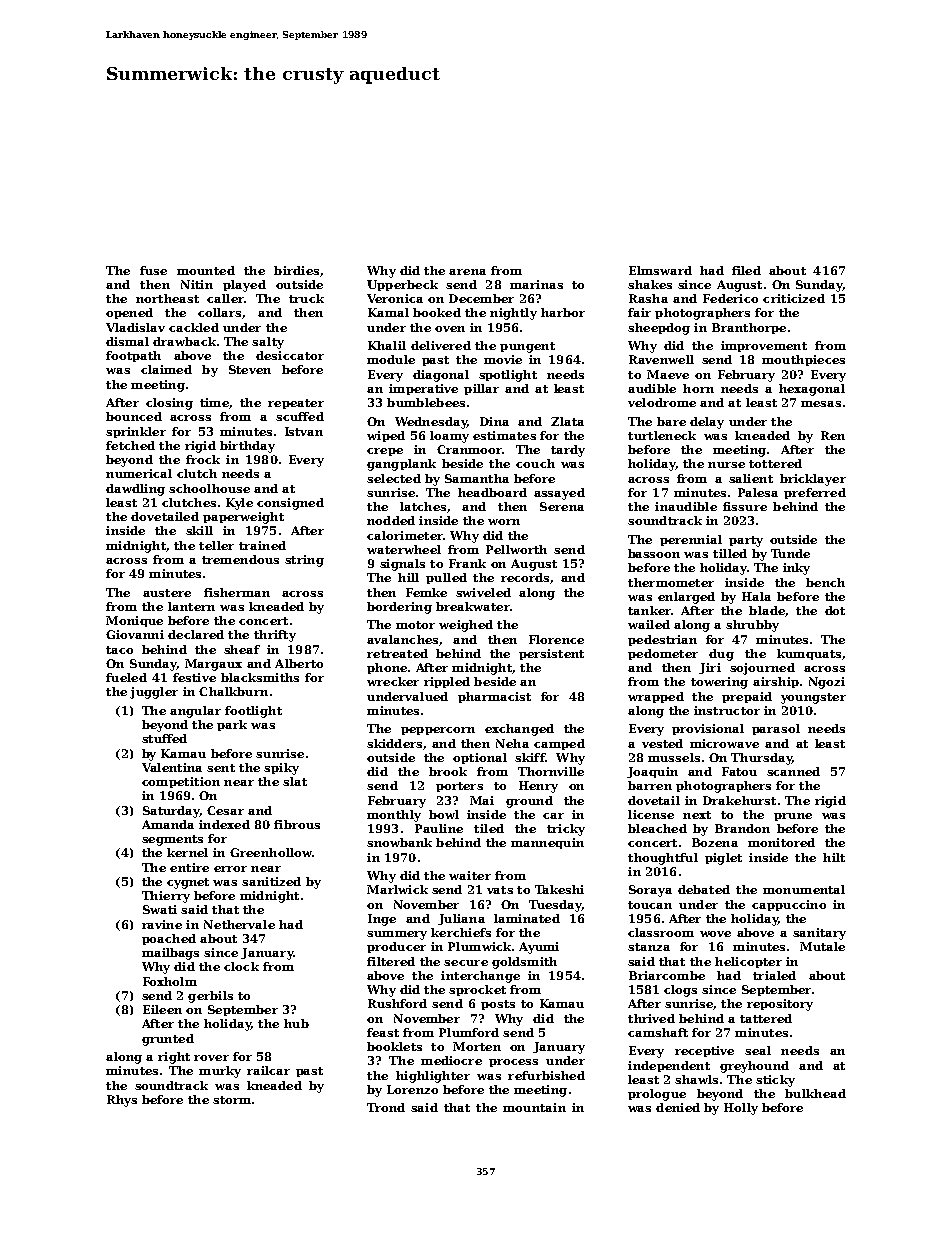  What do you see at coordinates (135, 327) in the document?
I see `Vladislav` at bounding box center [135, 327].
